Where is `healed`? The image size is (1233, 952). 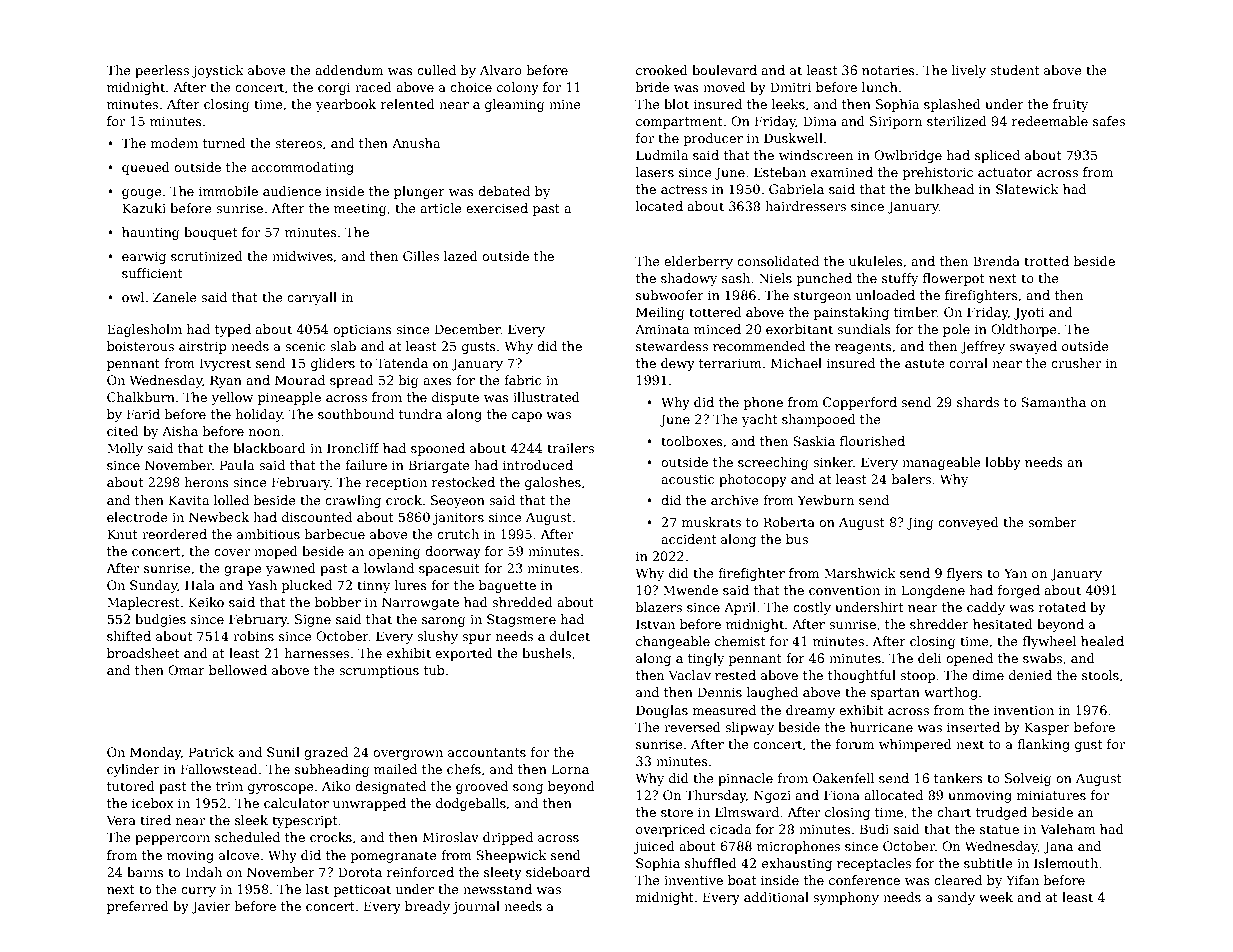 healed is located at coordinates (1102, 641).
